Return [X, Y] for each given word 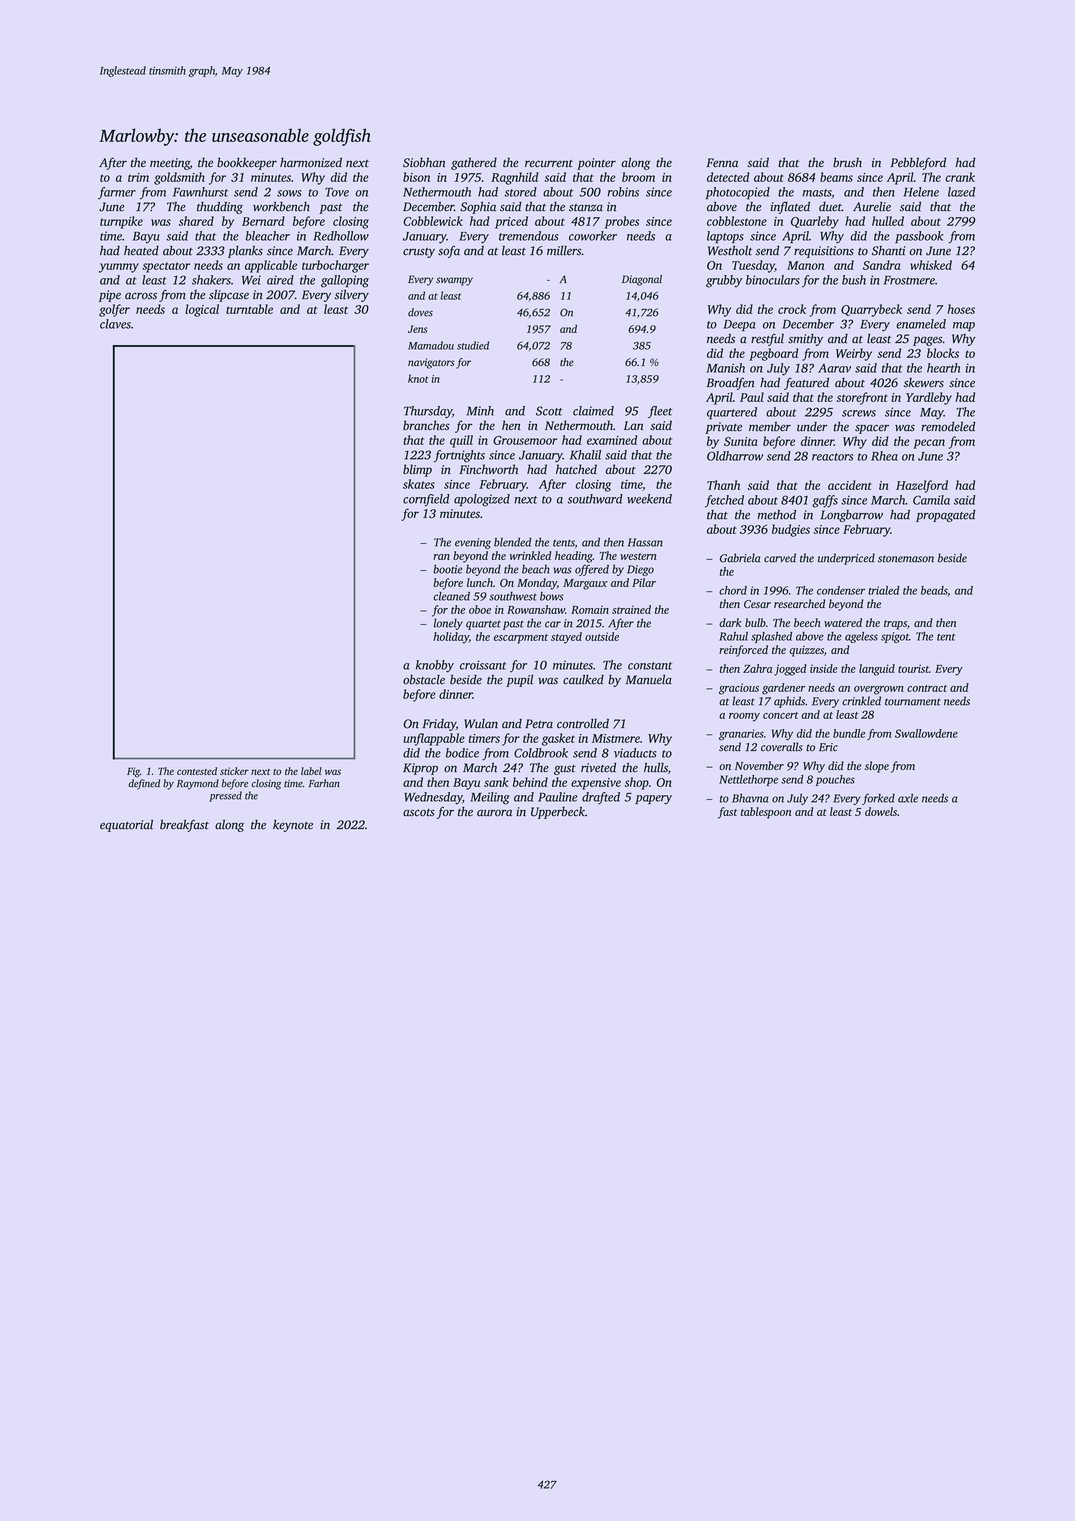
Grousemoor [525, 440]
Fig [133, 772]
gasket [558, 739]
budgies [791, 530]
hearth [943, 368]
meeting [170, 164]
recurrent [549, 163]
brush [847, 162]
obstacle [424, 680]
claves [115, 324]
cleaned [451, 596]
